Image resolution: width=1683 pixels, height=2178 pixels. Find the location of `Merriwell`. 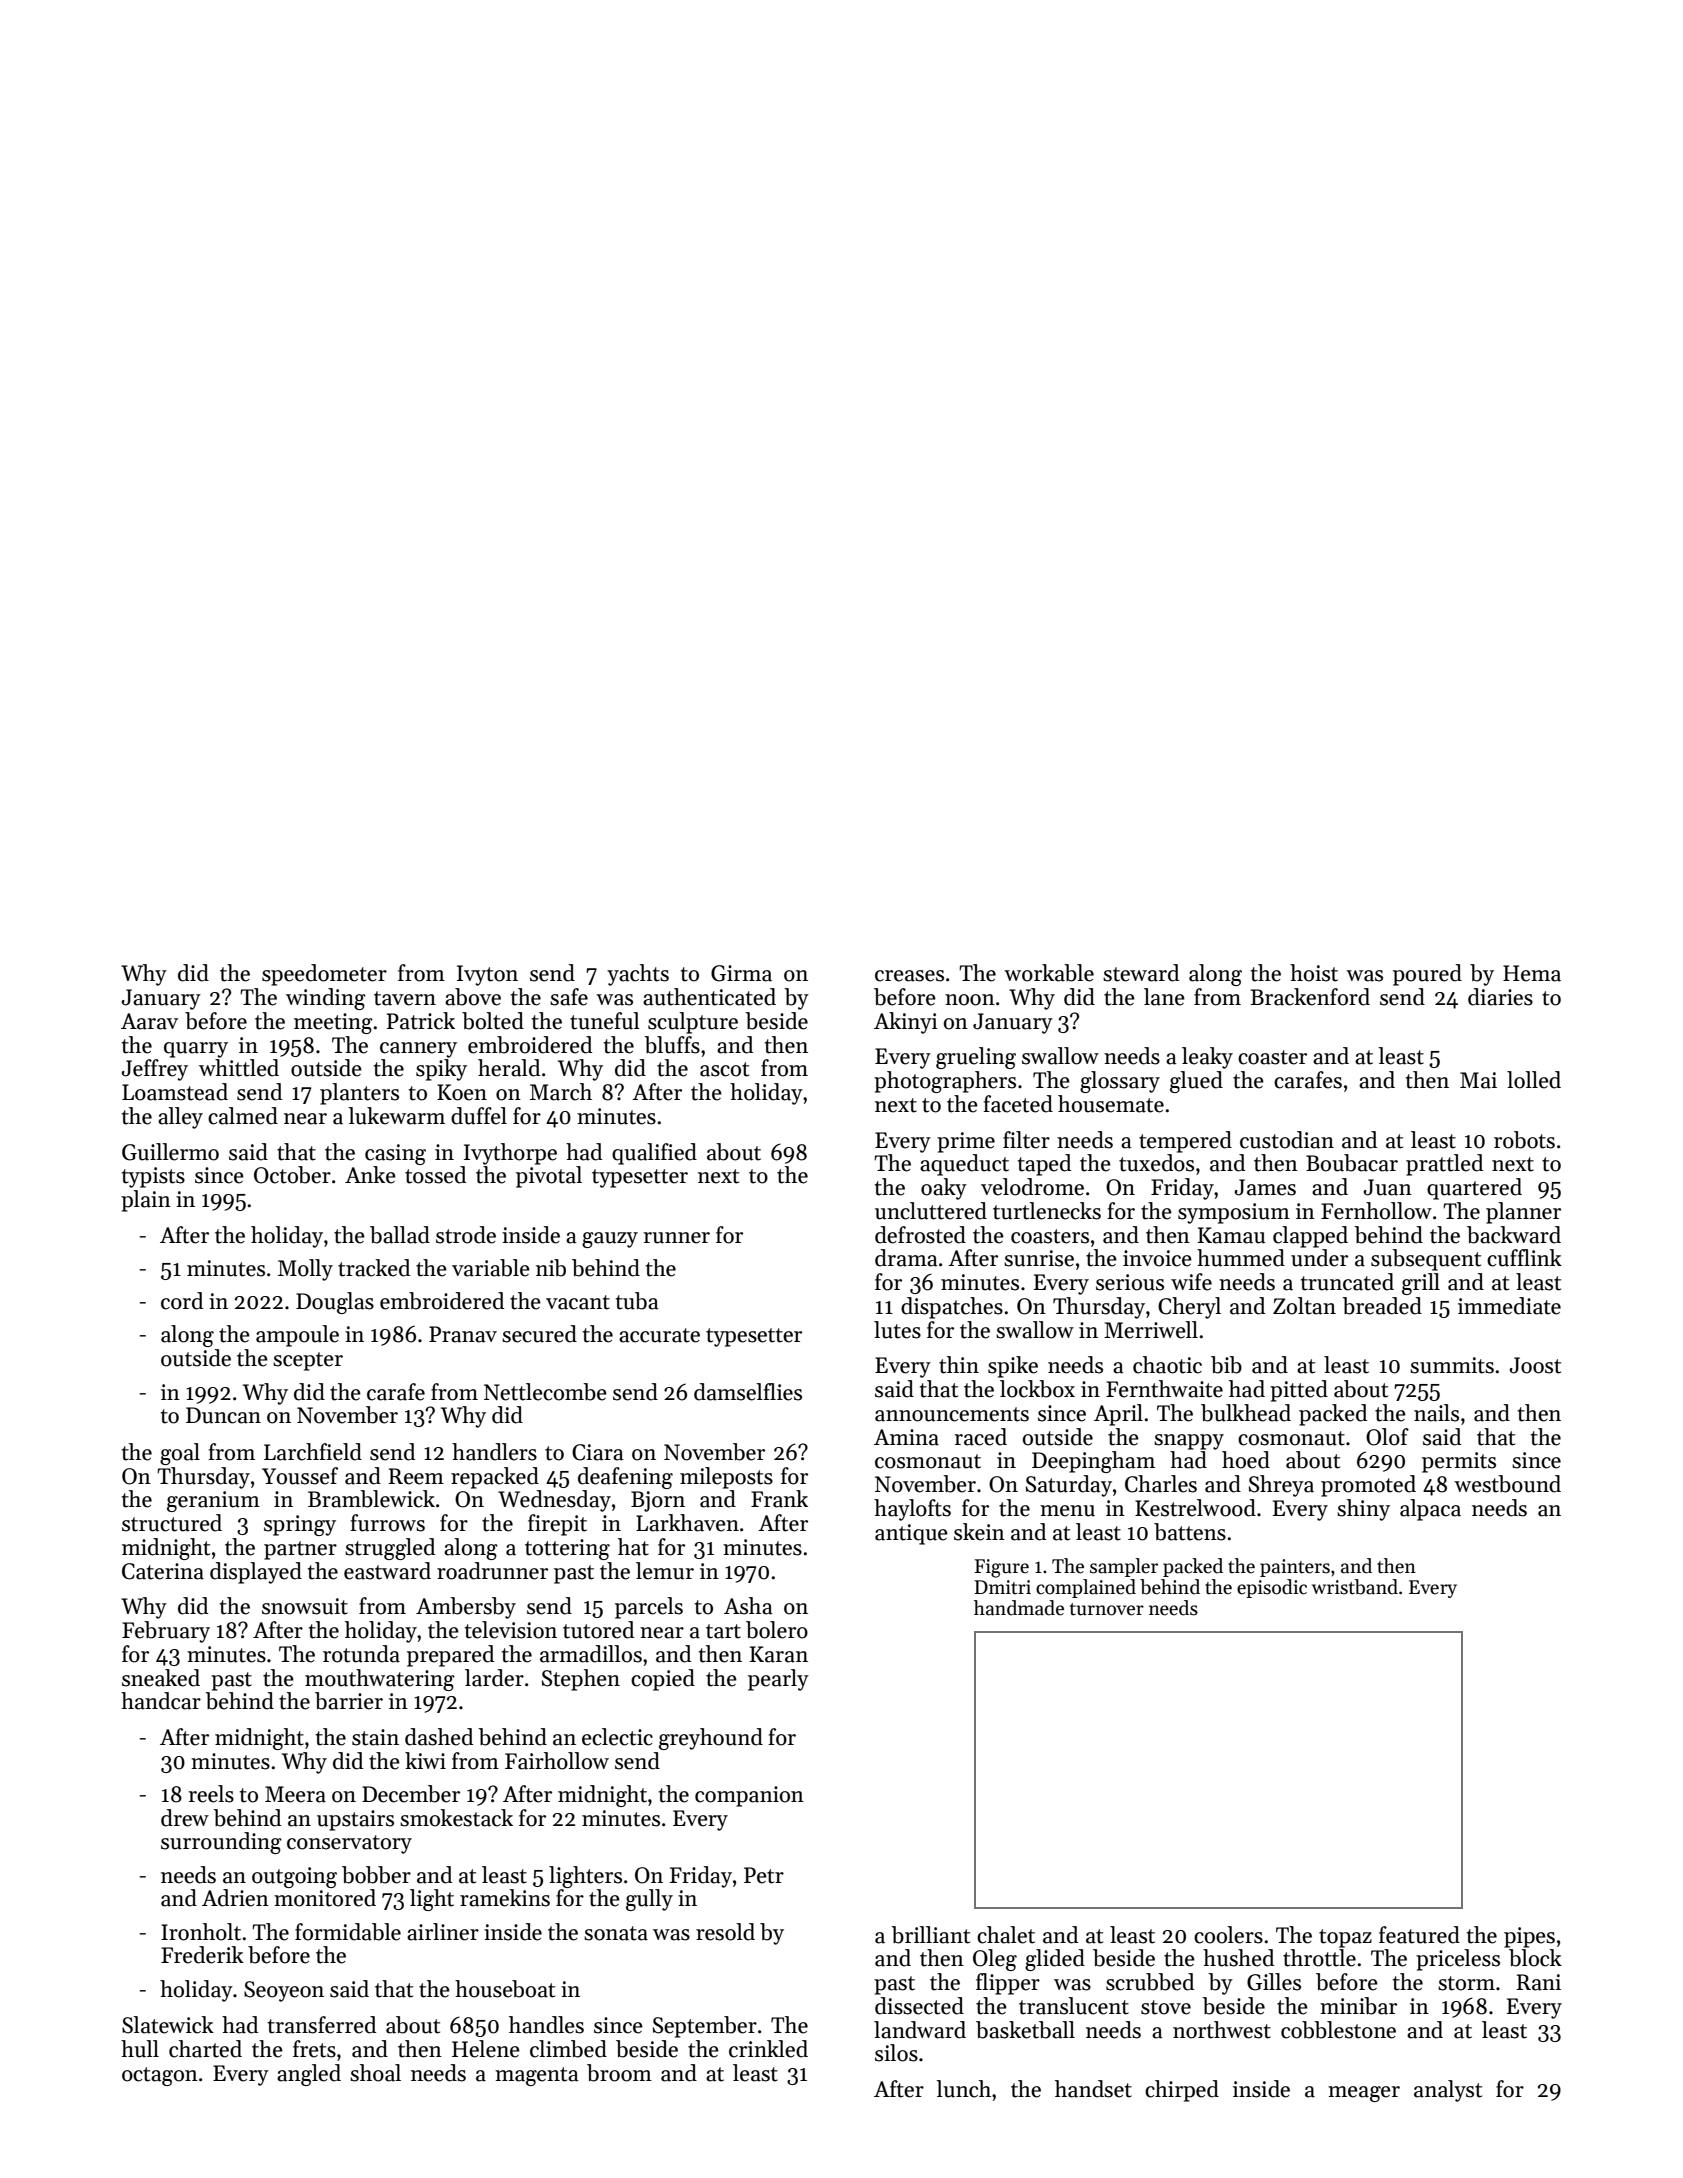

Merriwell is located at coordinates (1151, 1330).
